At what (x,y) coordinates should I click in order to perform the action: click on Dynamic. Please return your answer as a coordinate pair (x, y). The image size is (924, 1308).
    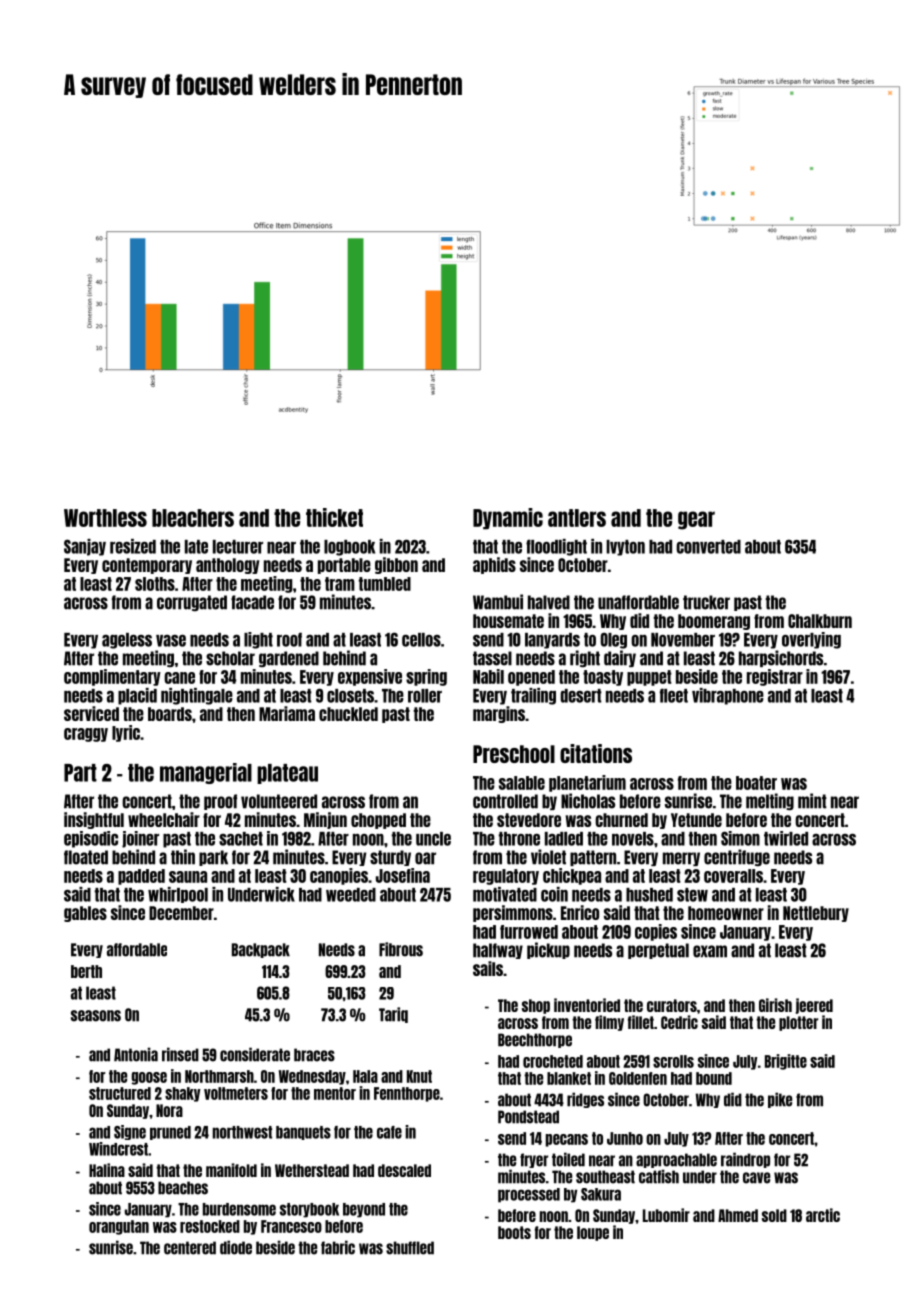
    Looking at the image, I should click on (508, 519).
